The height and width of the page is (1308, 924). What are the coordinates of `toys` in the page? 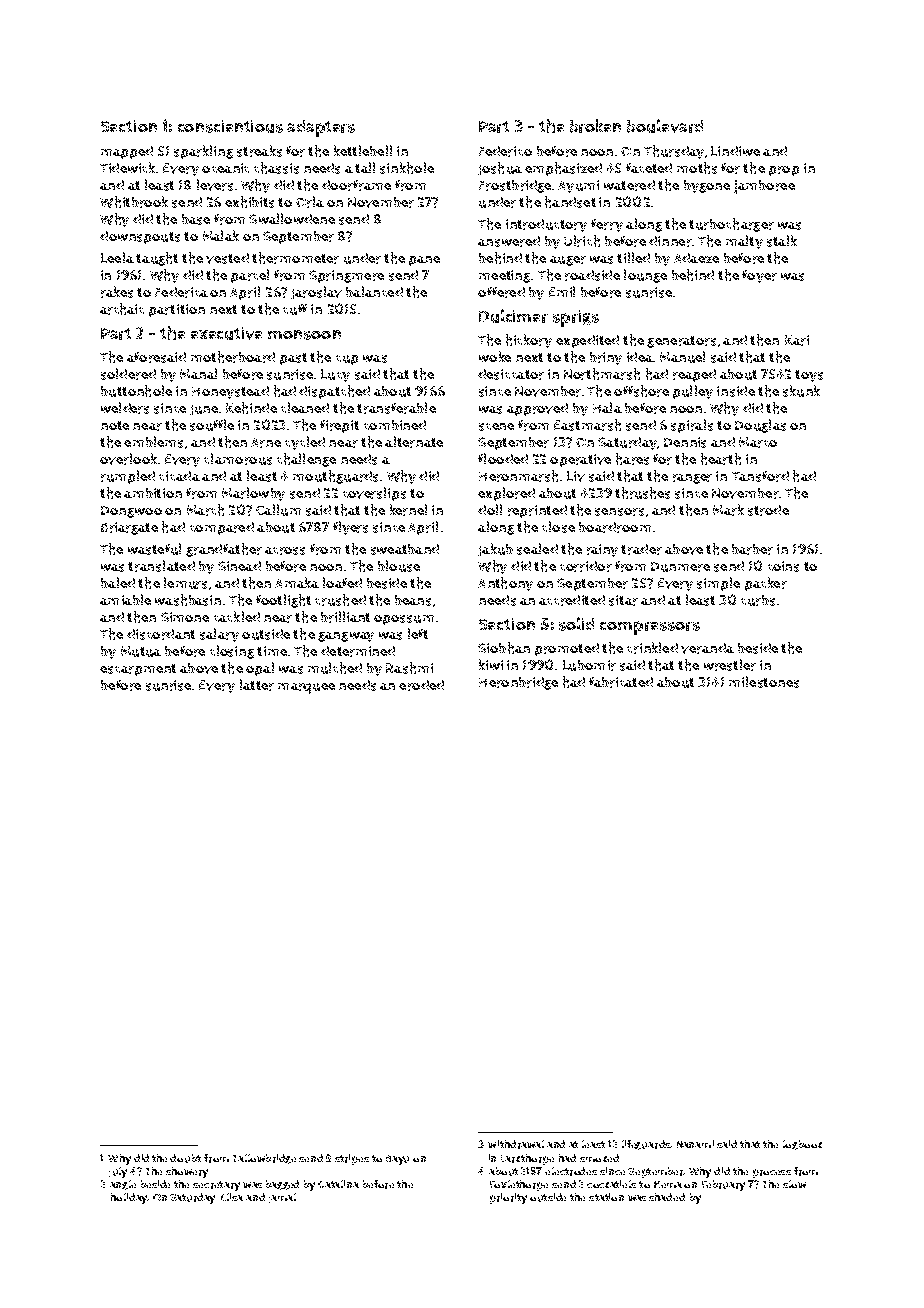 It's located at (809, 376).
